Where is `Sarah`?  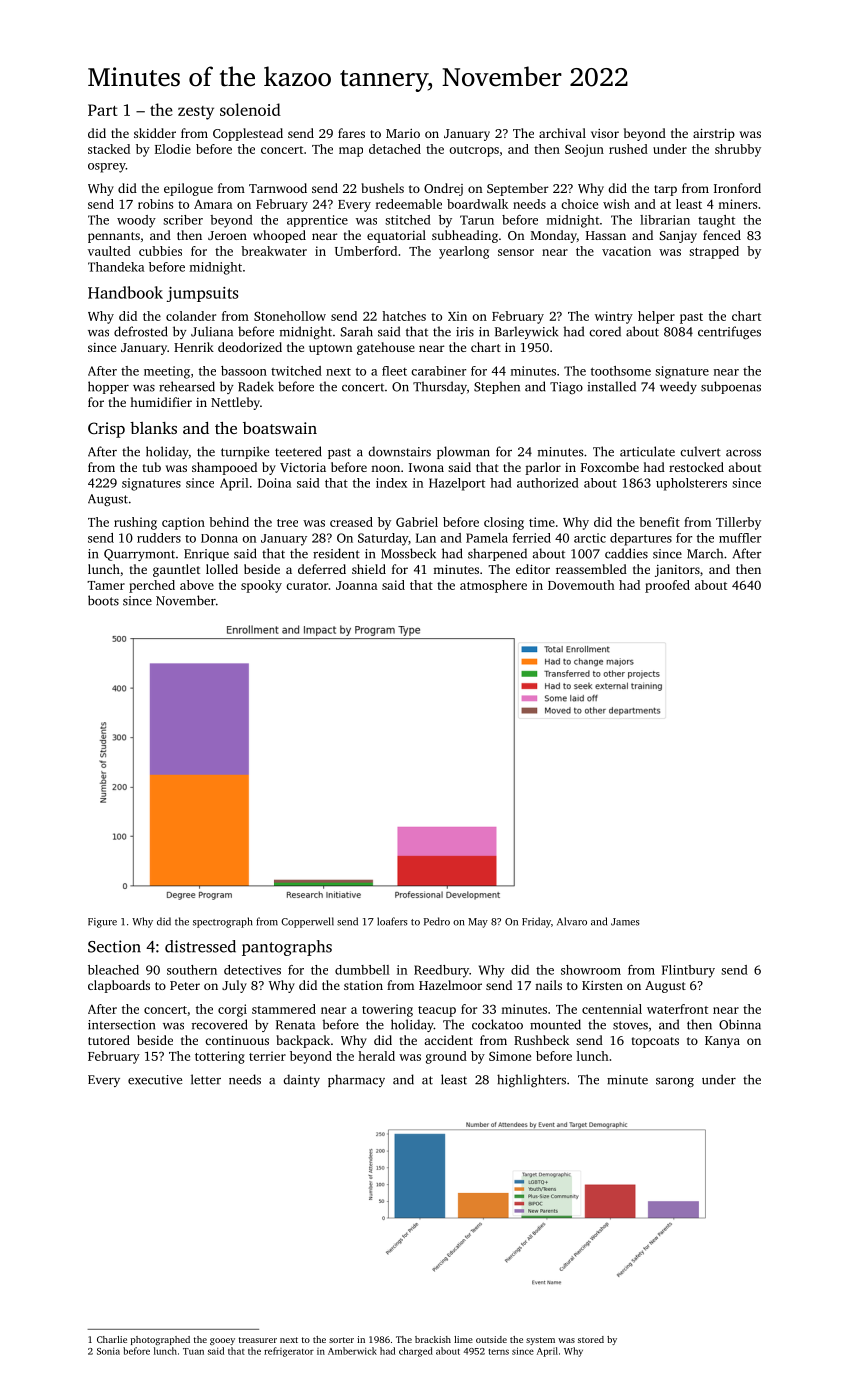 Sarah is located at coordinates (357, 331).
